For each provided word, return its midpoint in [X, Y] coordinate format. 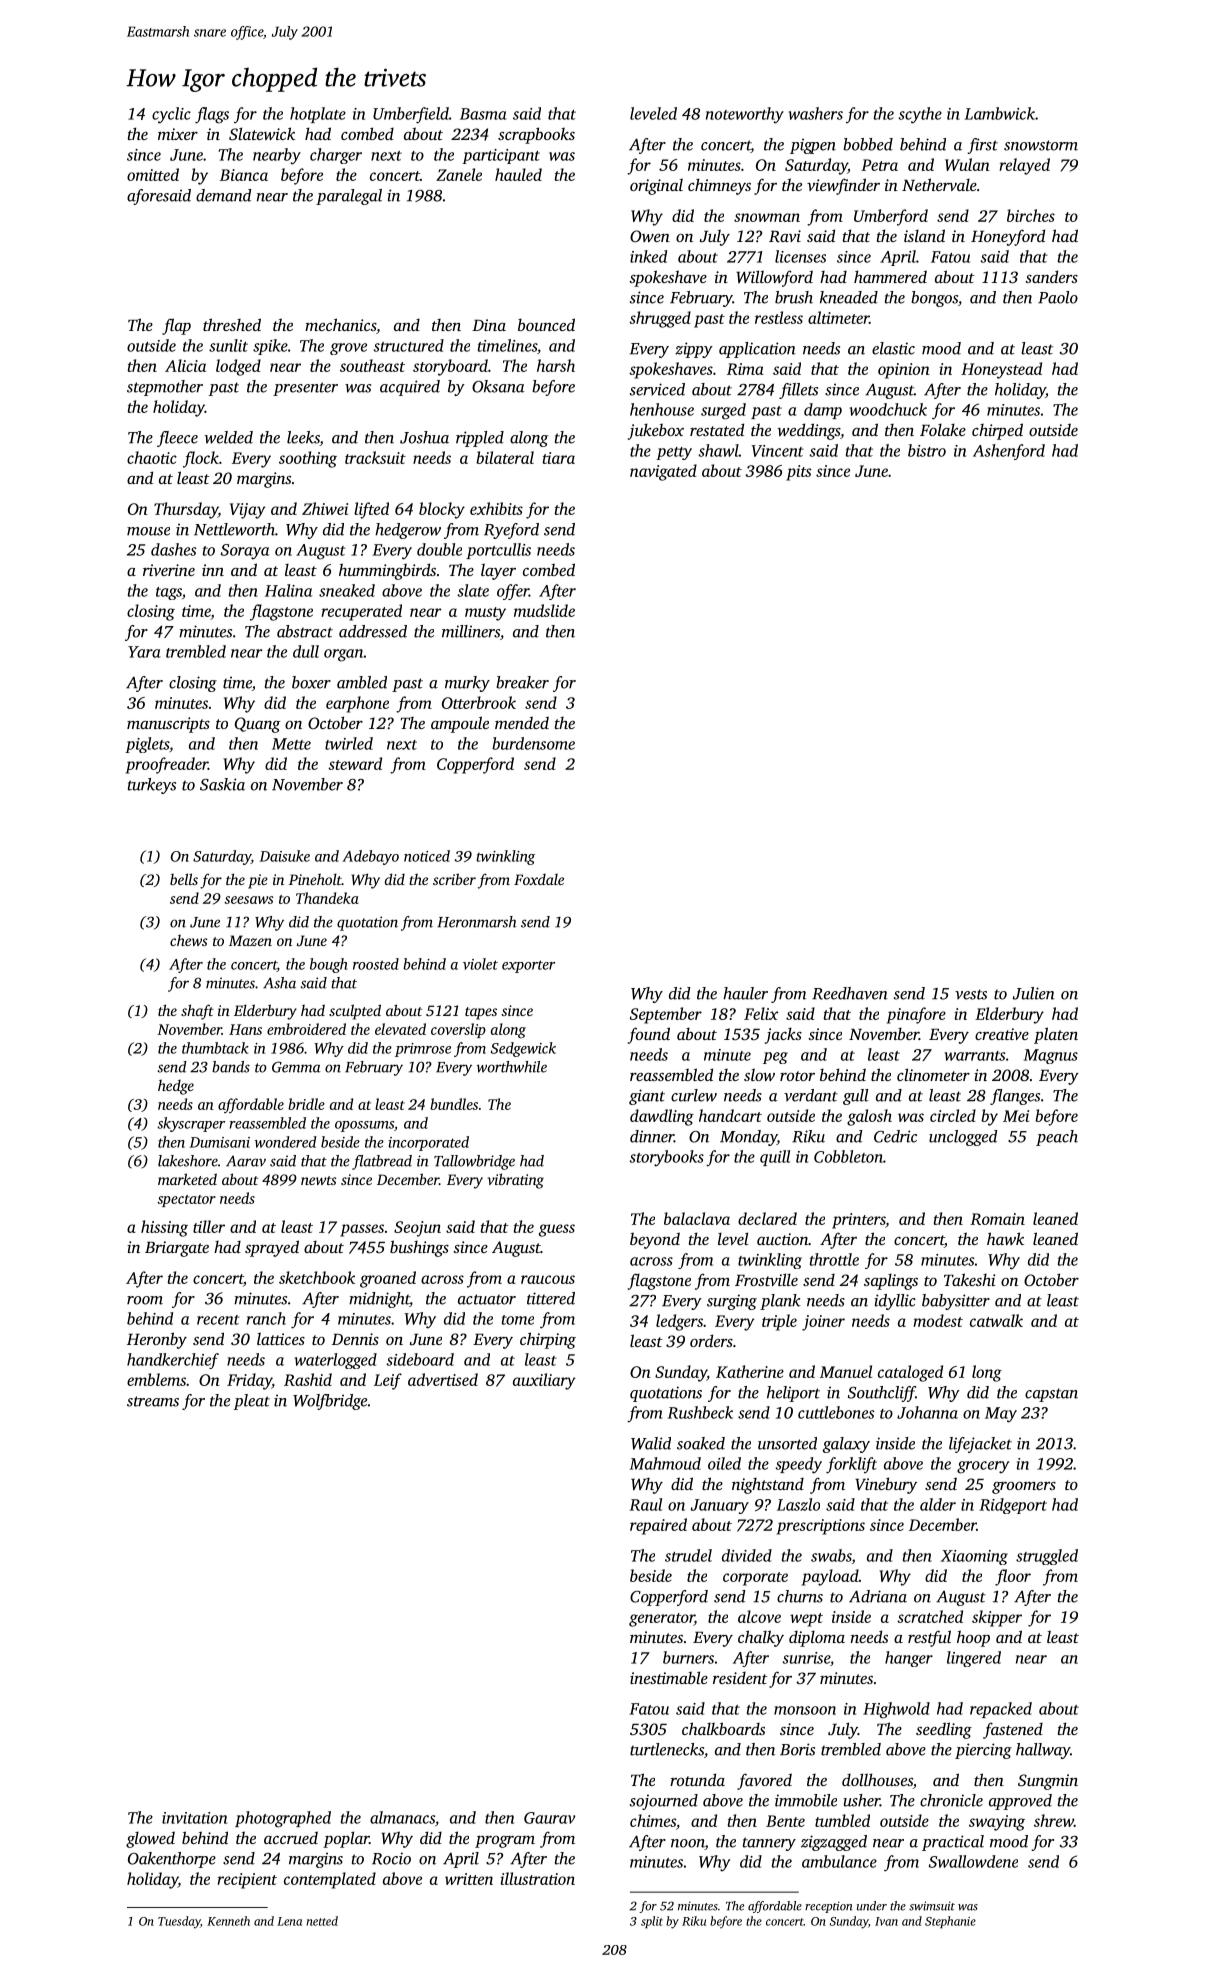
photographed [283, 1819]
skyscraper [191, 1124]
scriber [454, 879]
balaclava [697, 1218]
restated [717, 429]
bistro [927, 450]
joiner [823, 1323]
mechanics [340, 324]
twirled [349, 743]
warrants [975, 1056]
